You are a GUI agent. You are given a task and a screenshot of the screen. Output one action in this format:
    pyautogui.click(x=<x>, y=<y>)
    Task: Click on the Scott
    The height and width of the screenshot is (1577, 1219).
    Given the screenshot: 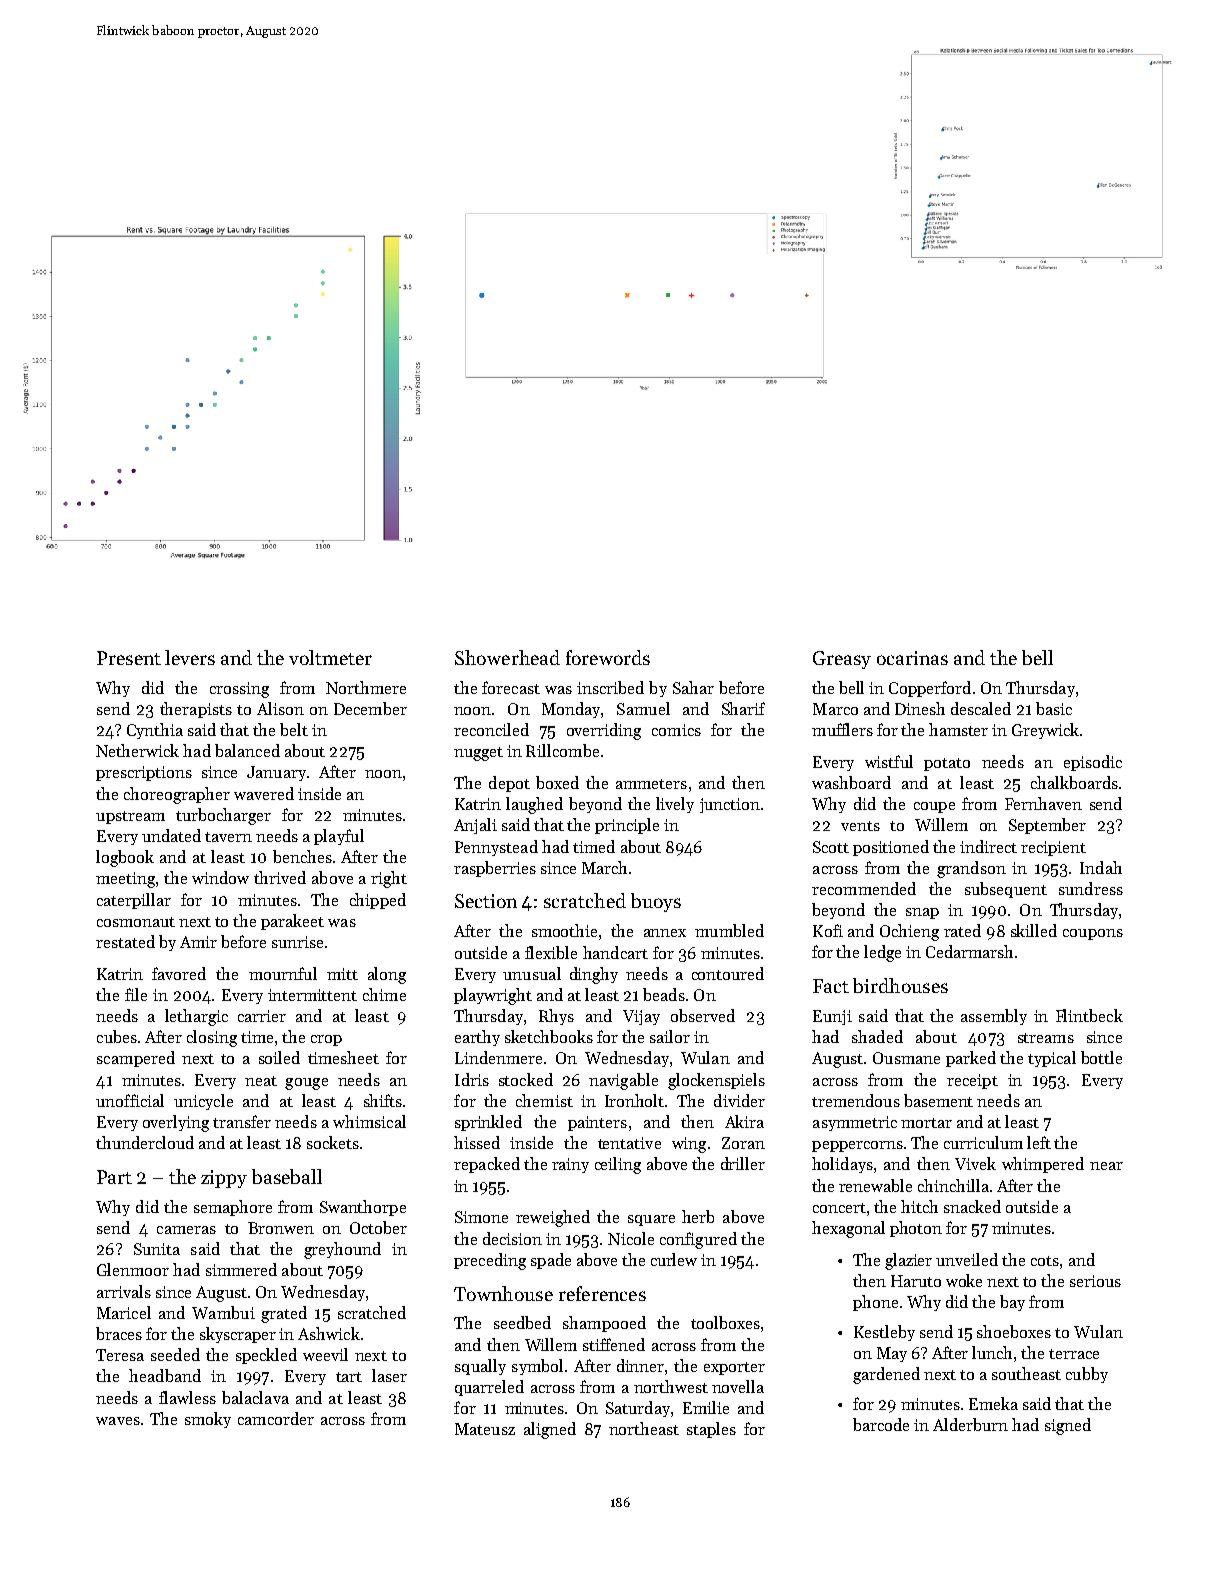 What is the action you would take?
    pyautogui.click(x=831, y=847)
